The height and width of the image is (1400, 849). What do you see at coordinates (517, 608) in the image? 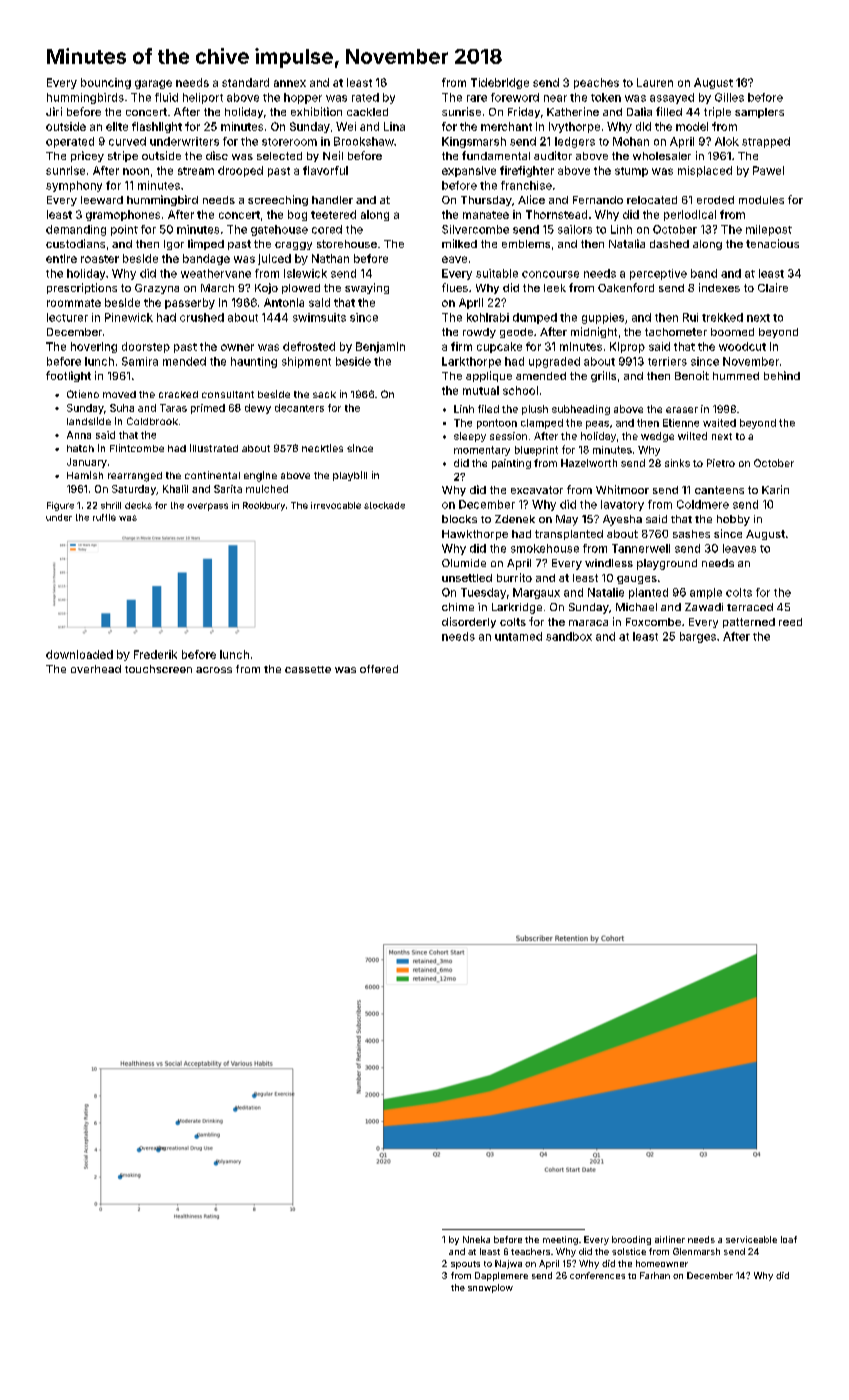
I see `Larkridge` at bounding box center [517, 608].
